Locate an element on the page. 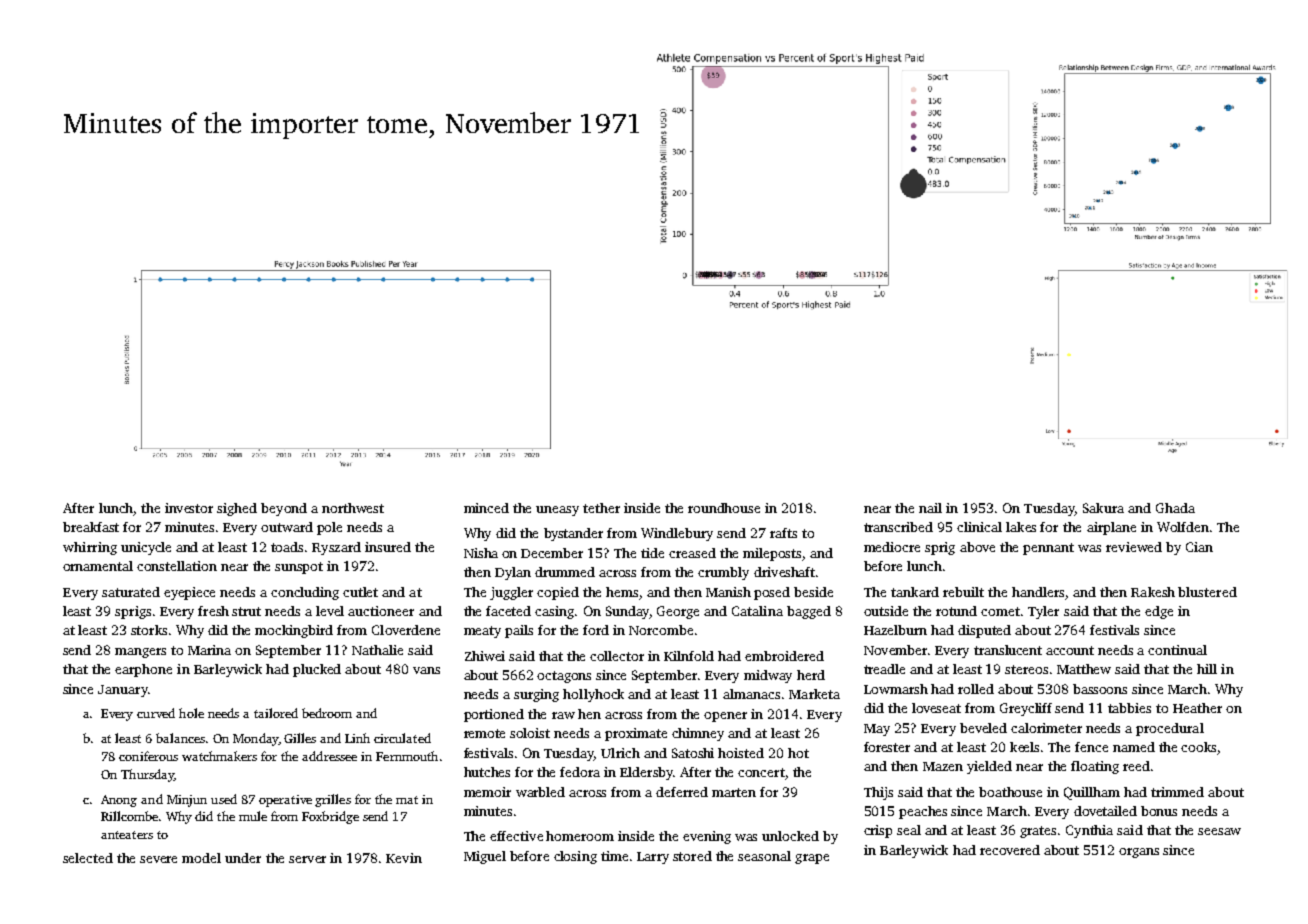 This page has height=924, width=1308. Manish is located at coordinates (728, 592).
